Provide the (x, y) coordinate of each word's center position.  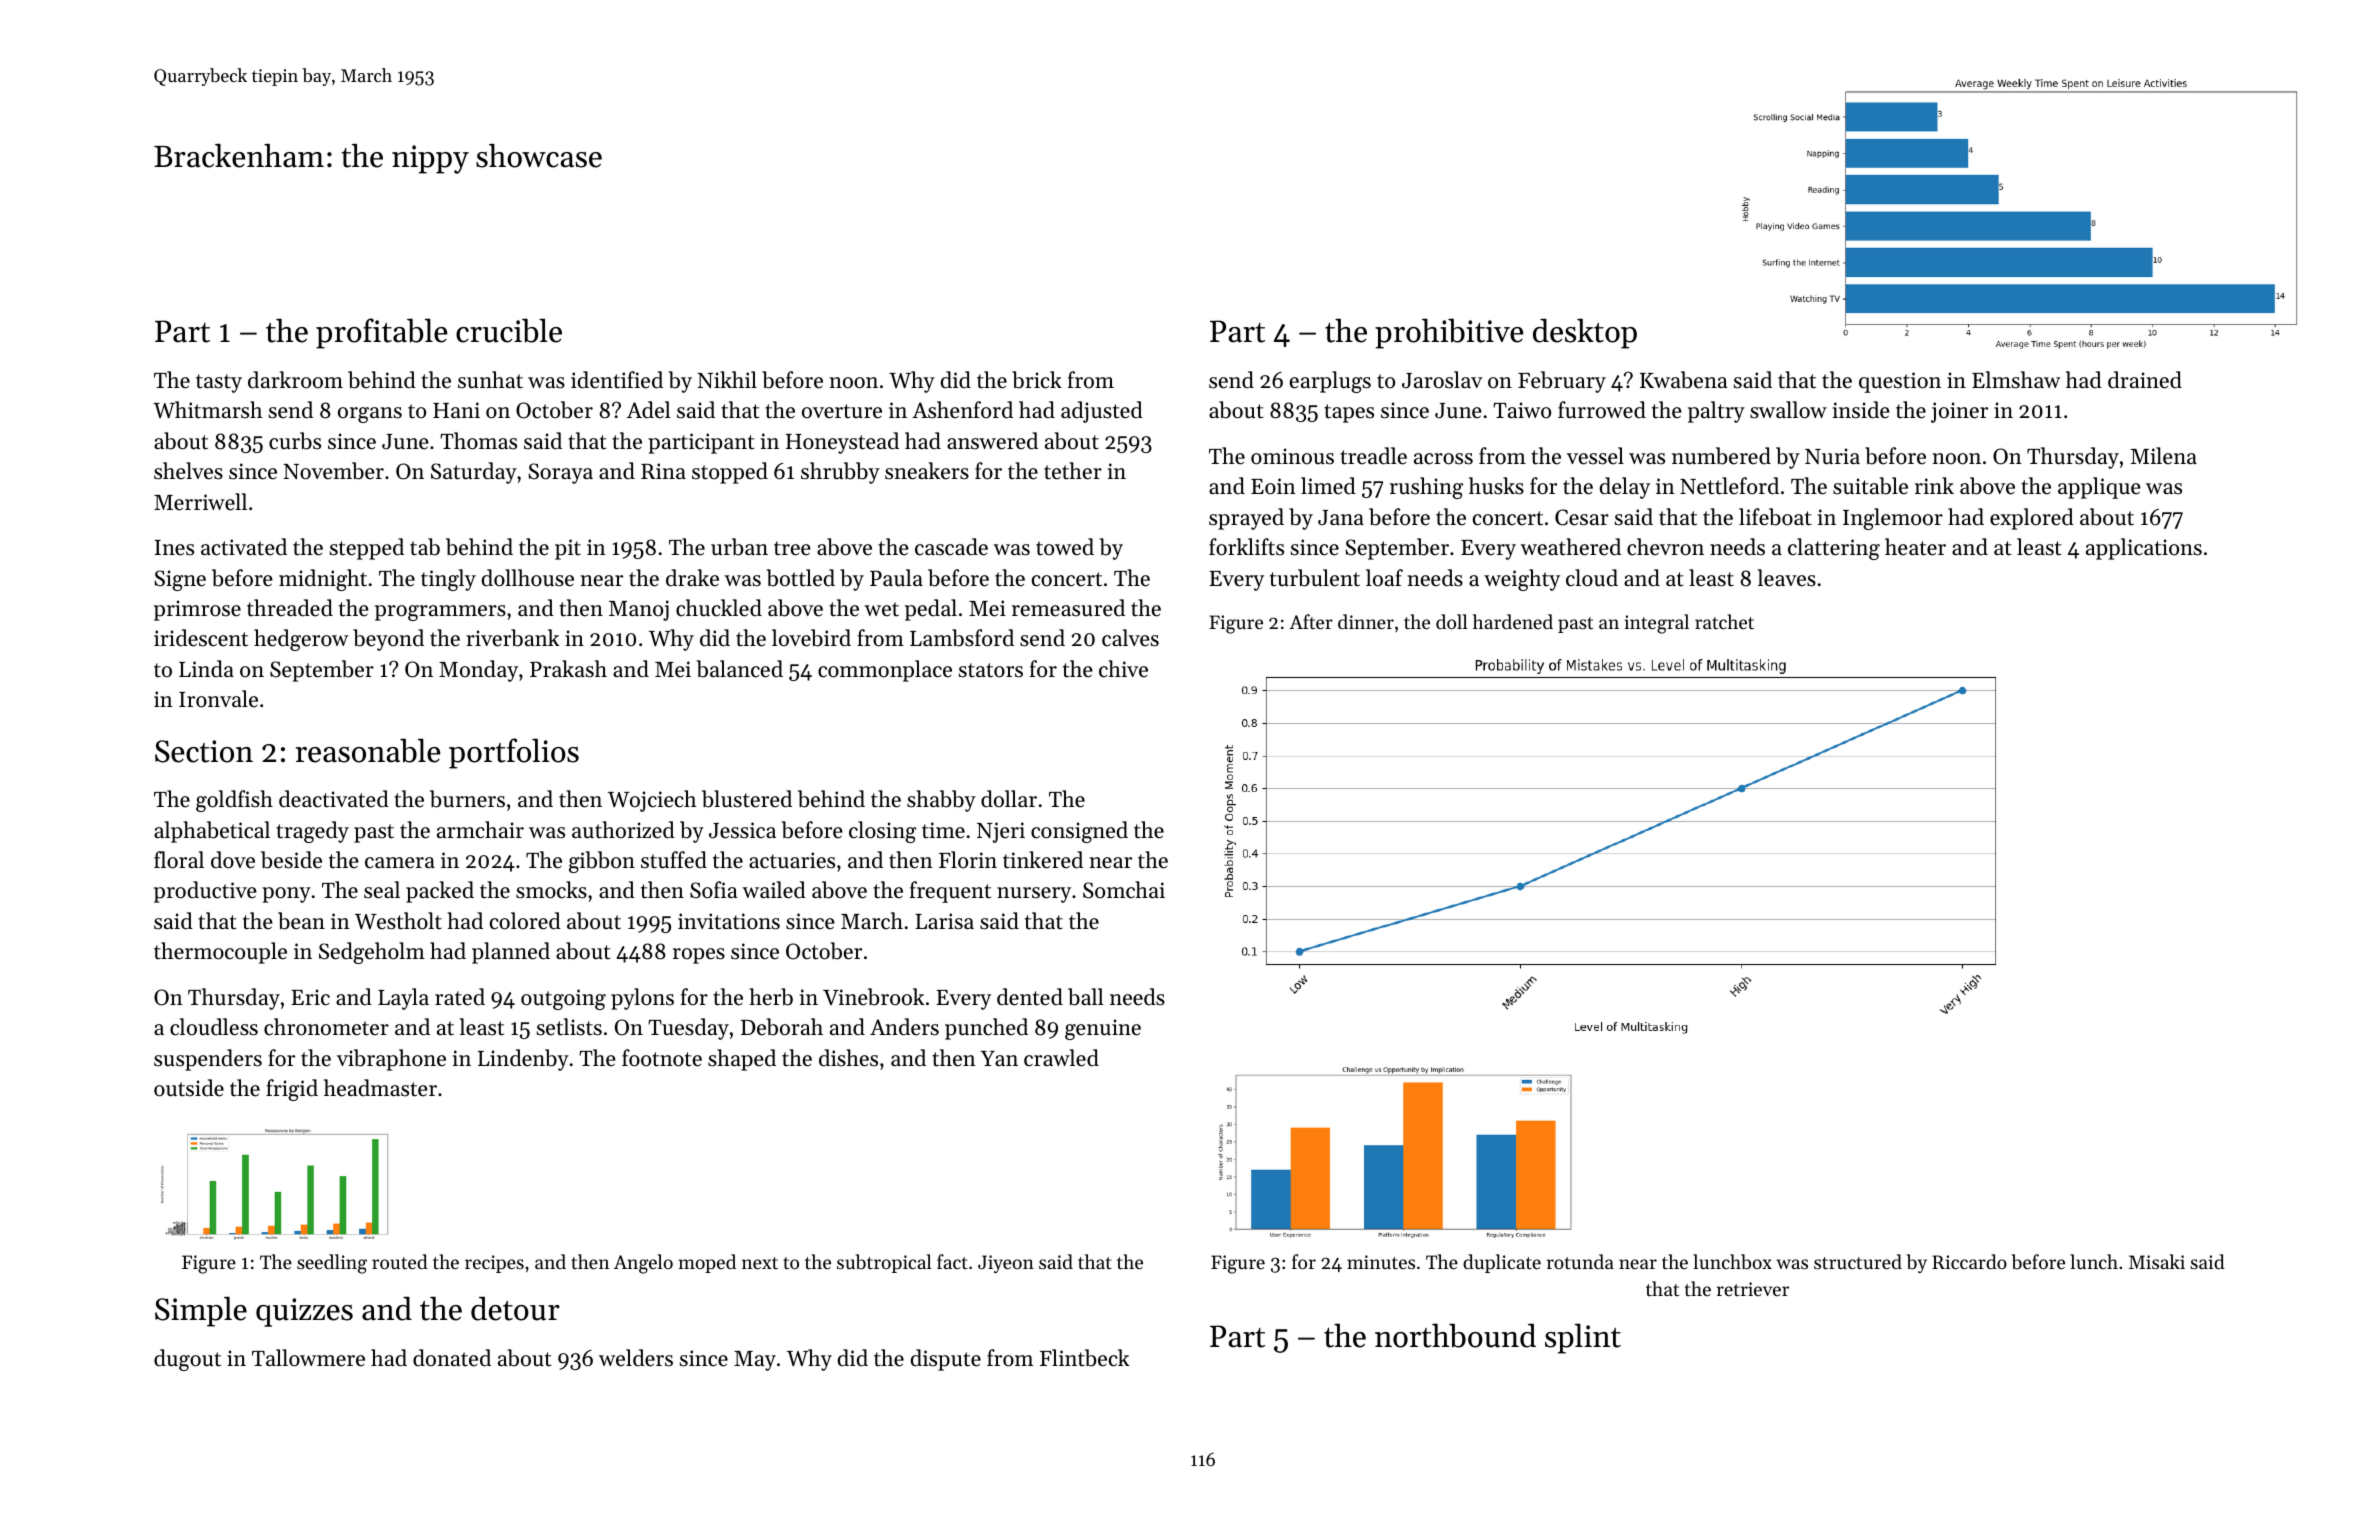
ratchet (1724, 621)
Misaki (2157, 1261)
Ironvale (218, 699)
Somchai (1124, 890)
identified (617, 380)
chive (1123, 669)
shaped (742, 1060)
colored (525, 921)
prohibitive (1449, 333)
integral (1656, 624)
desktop (1585, 333)
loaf (1384, 578)
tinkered (1043, 860)
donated (452, 1358)
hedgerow (301, 640)
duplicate (1502, 1263)
